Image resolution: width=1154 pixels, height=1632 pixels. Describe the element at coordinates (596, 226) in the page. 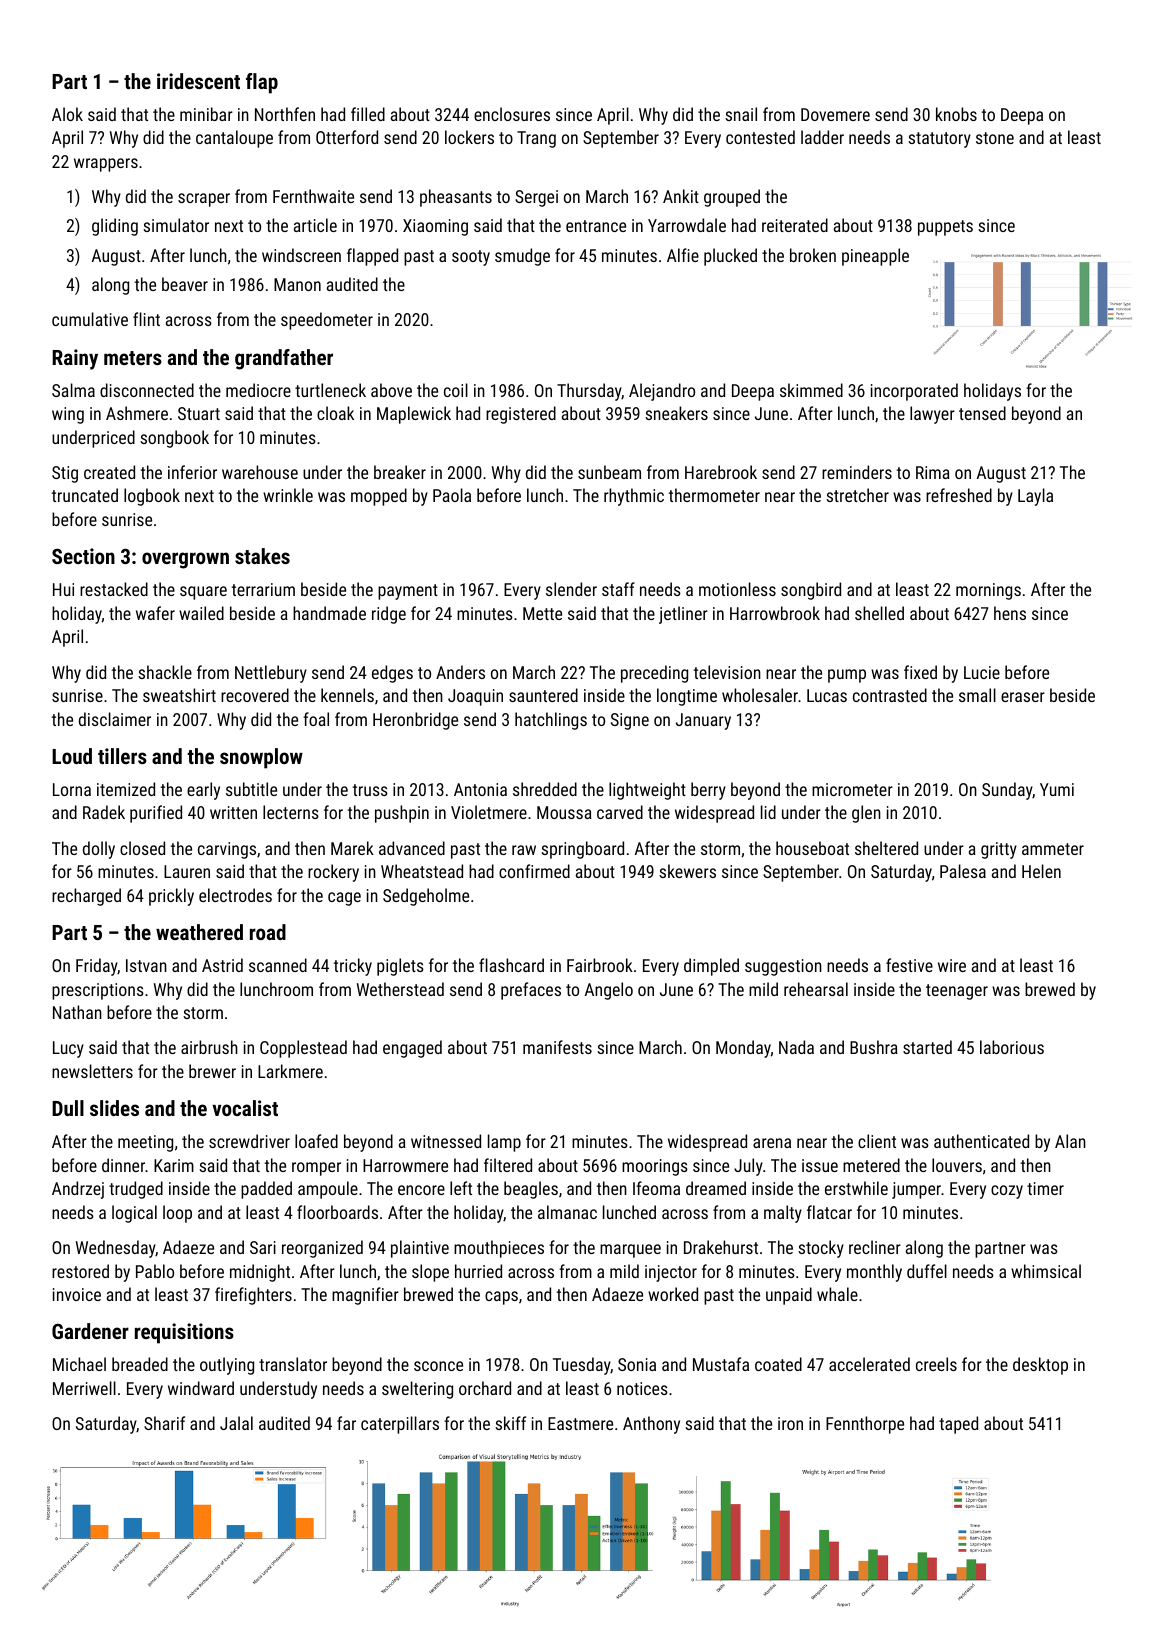

I see `entrance` at that location.
